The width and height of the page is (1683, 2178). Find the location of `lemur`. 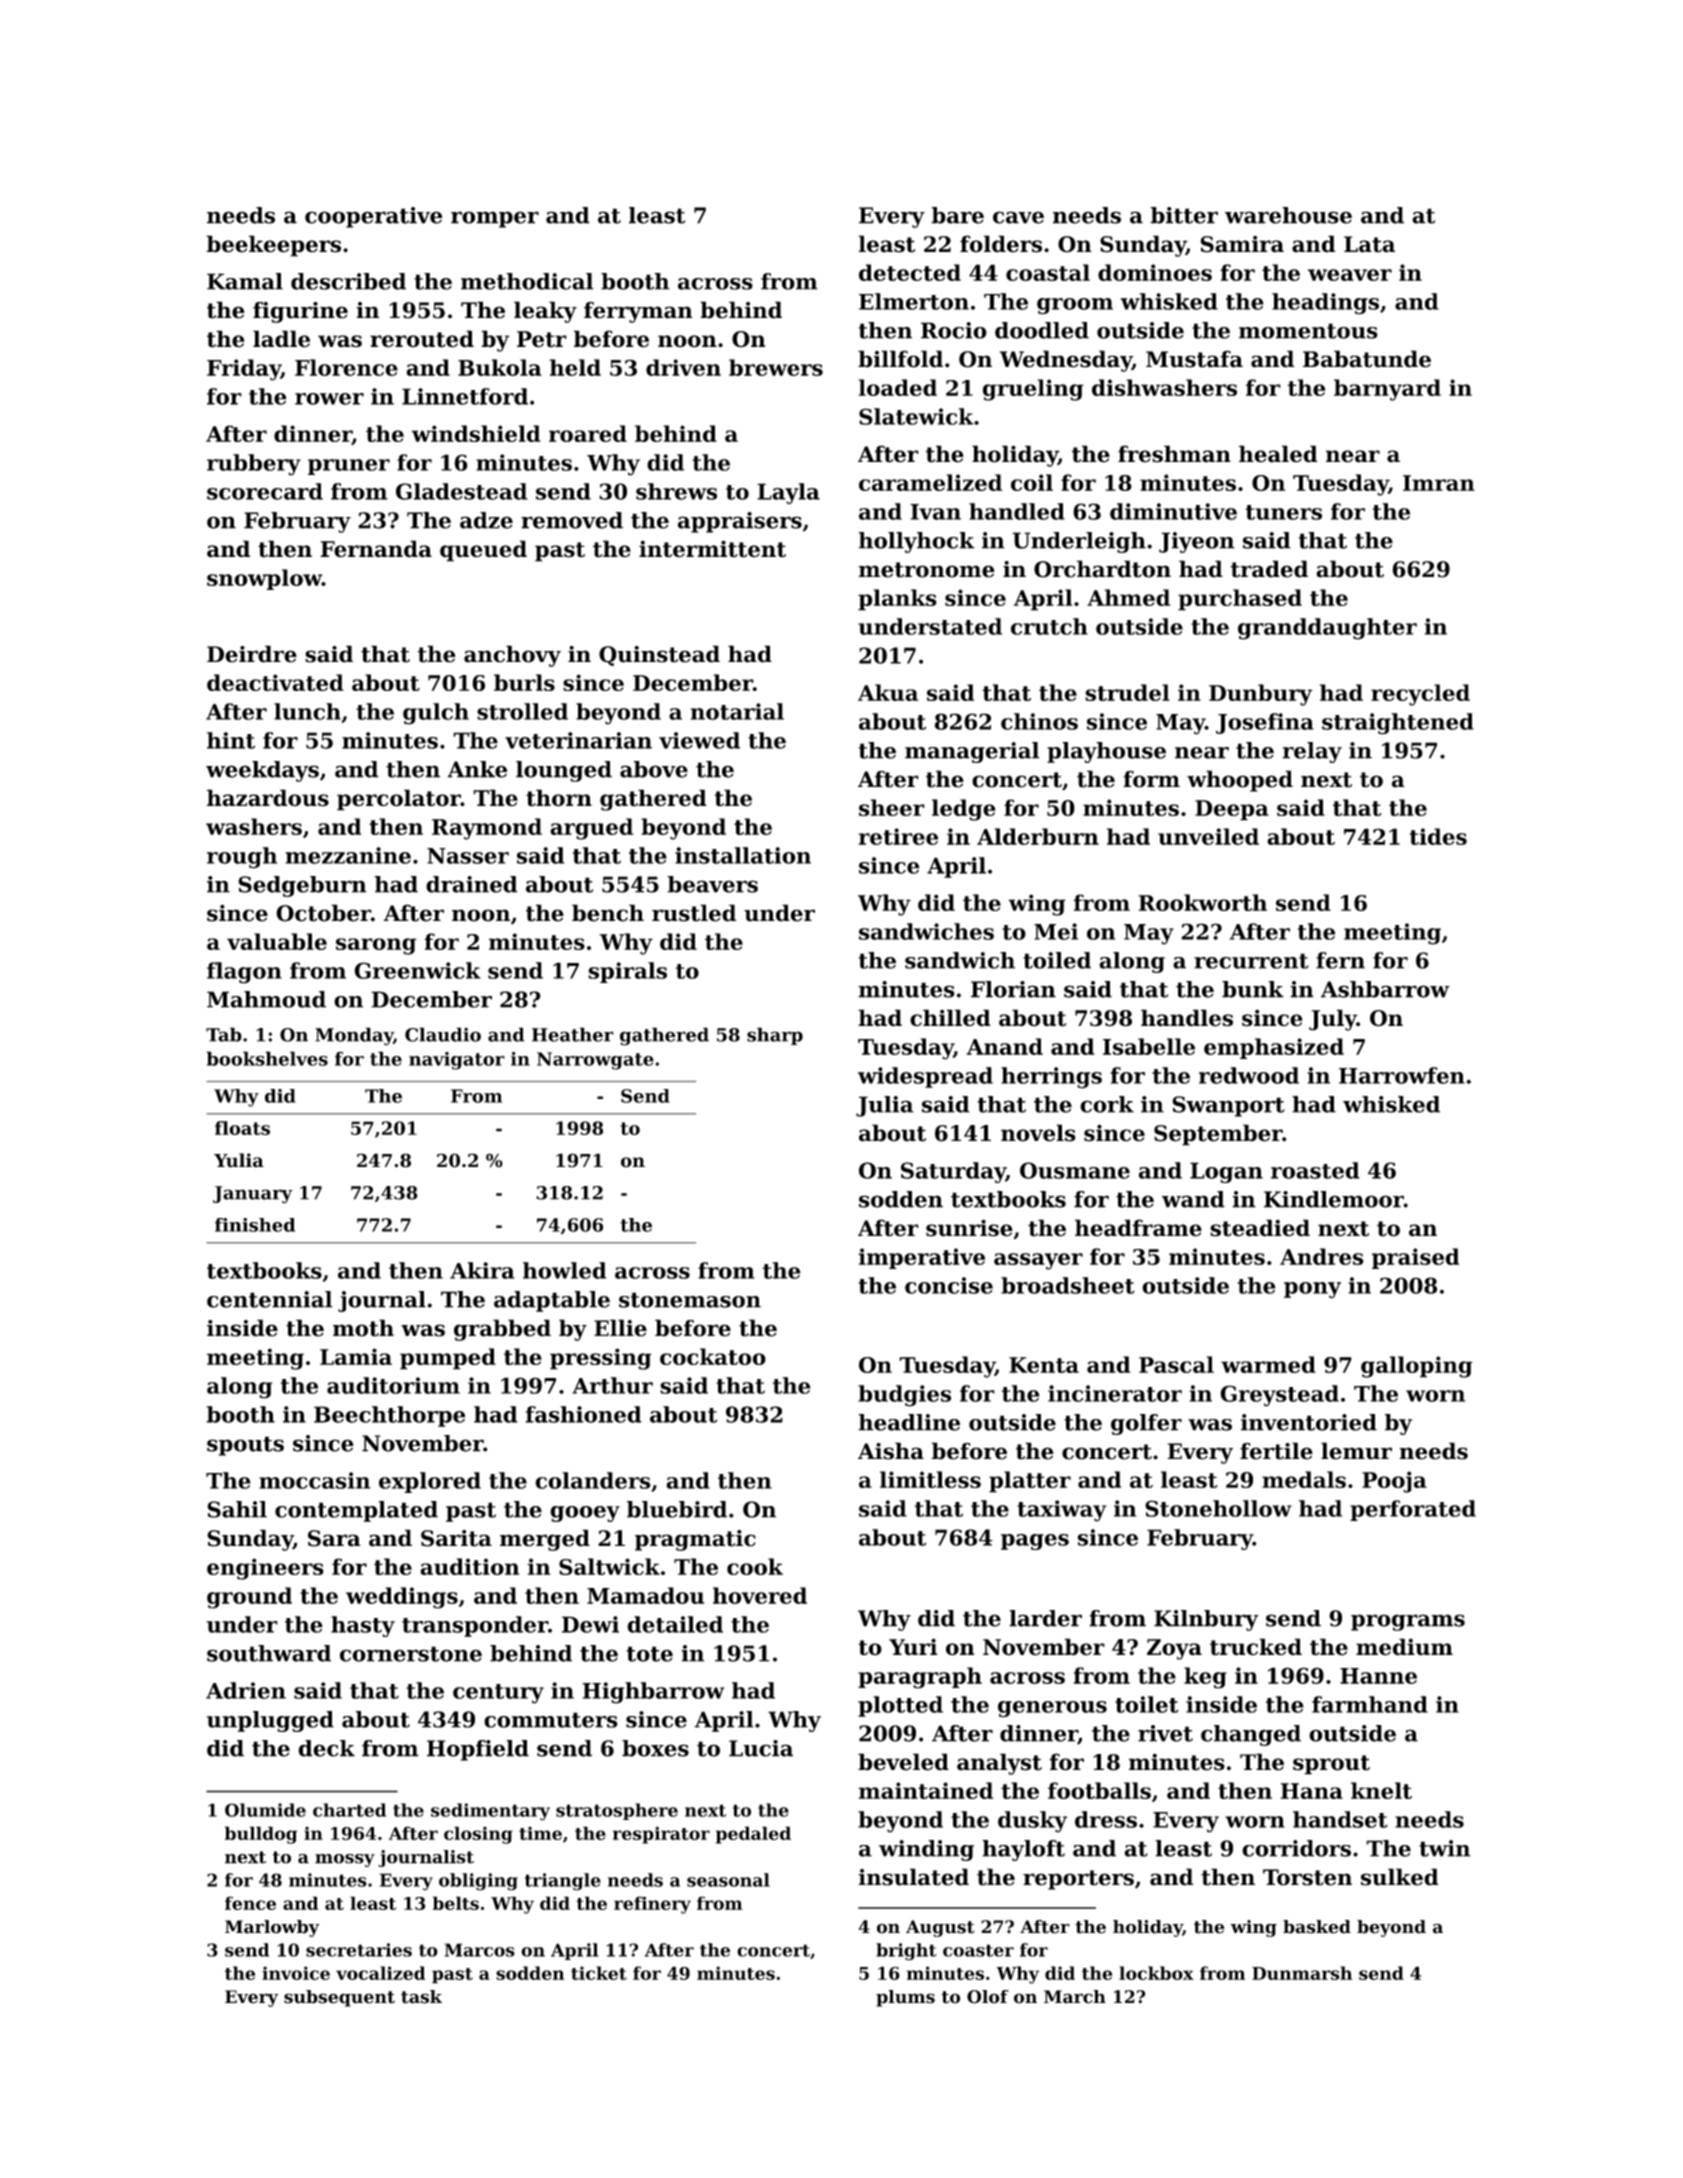

lemur is located at coordinates (1356, 1451).
